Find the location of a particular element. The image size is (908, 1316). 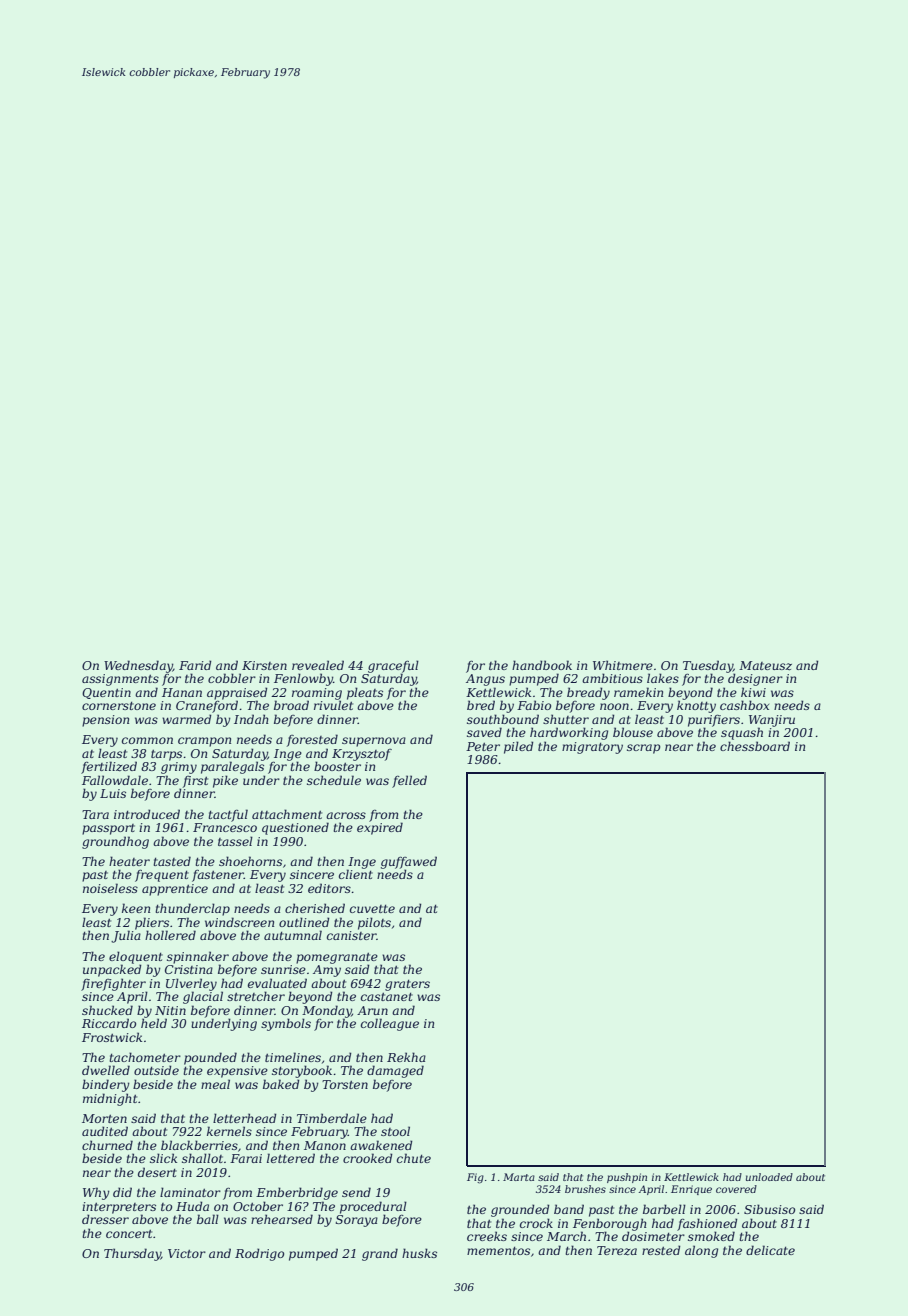

unloaded is located at coordinates (769, 1177).
